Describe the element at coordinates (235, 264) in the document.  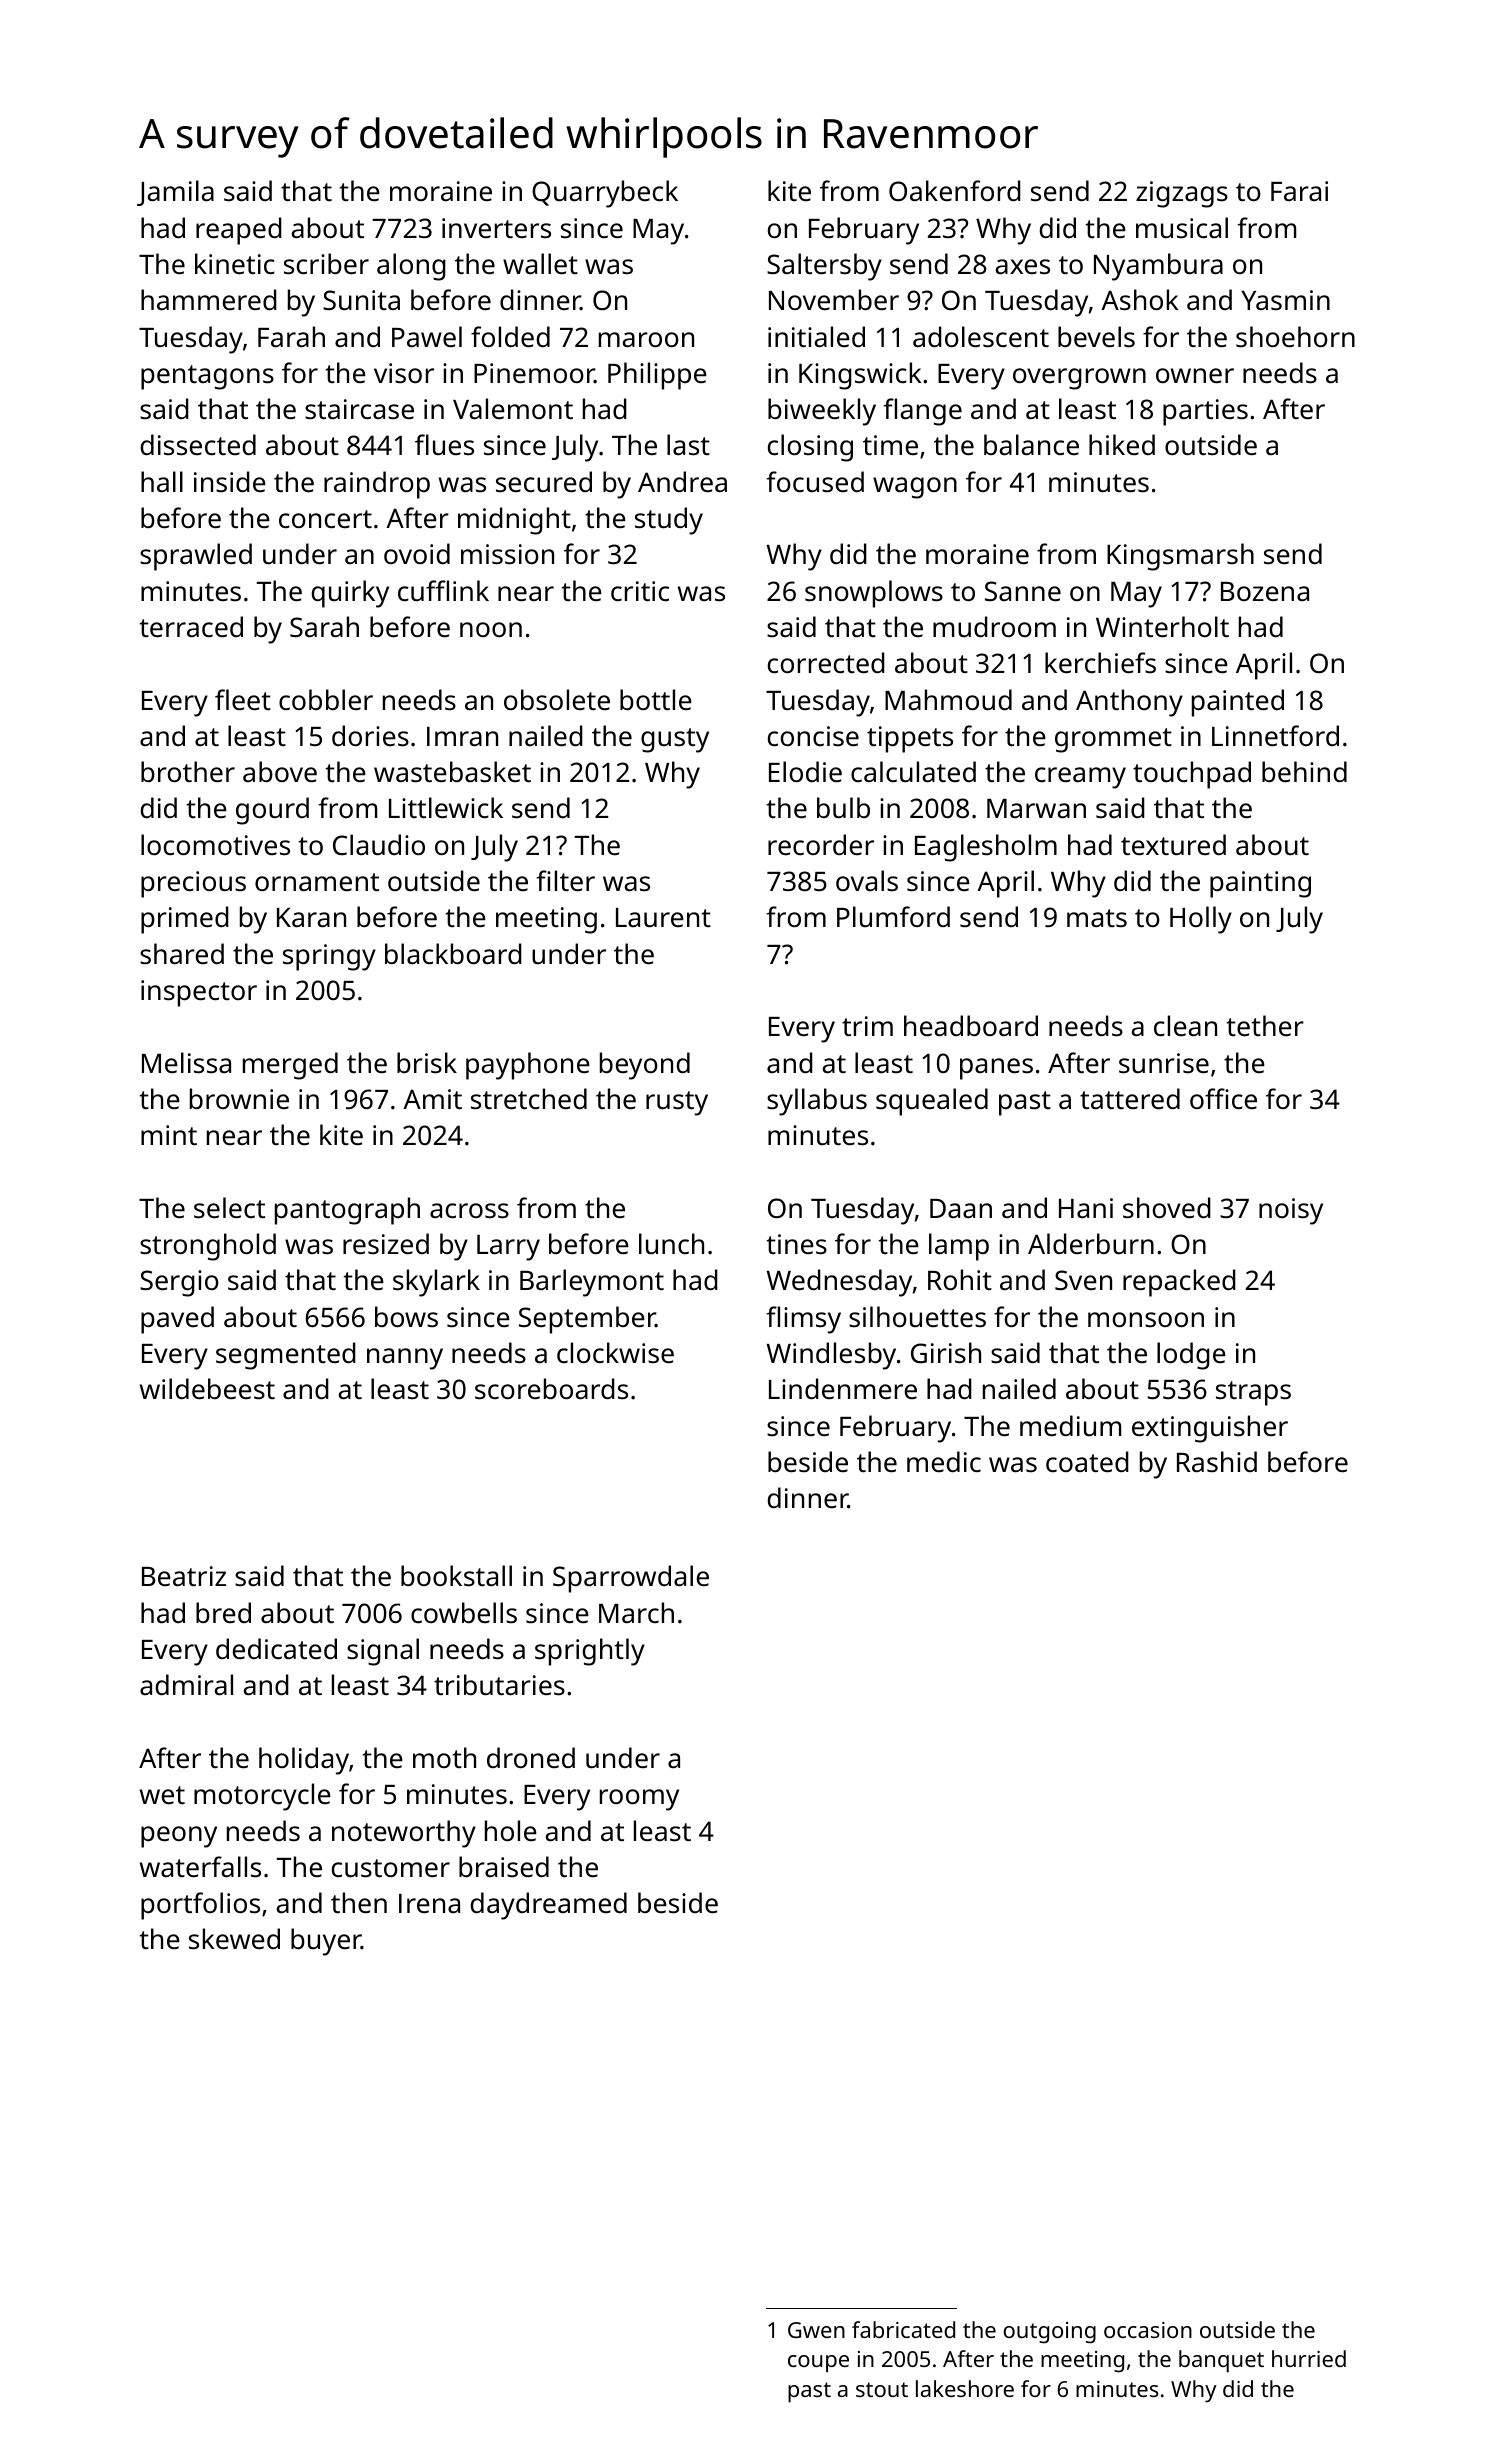
I see `kinetic` at that location.
